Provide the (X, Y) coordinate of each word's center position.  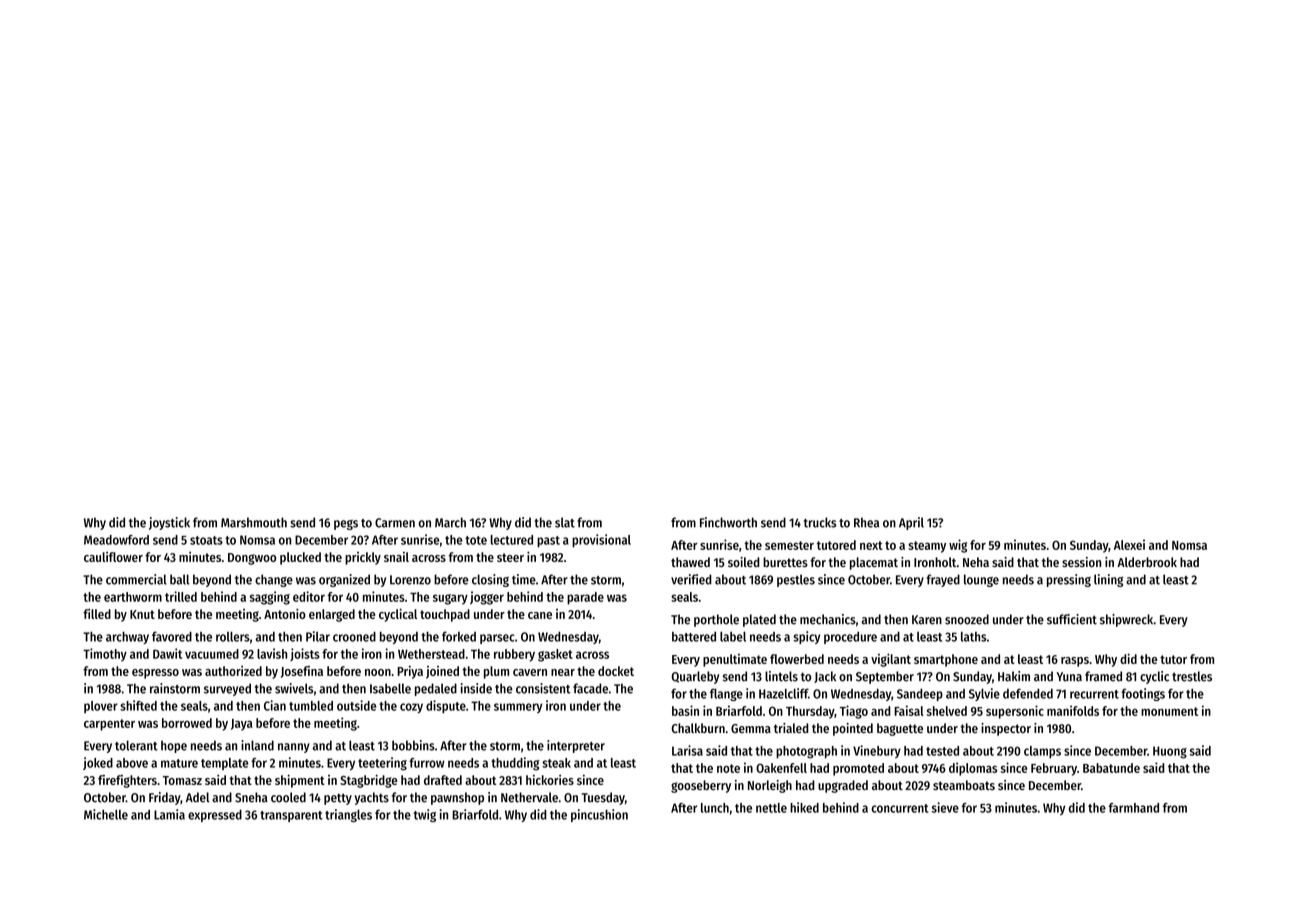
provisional (601, 540)
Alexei (1129, 544)
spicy (806, 637)
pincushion (599, 815)
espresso (155, 674)
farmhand (1133, 808)
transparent (291, 816)
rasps (1075, 662)
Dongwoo (252, 559)
